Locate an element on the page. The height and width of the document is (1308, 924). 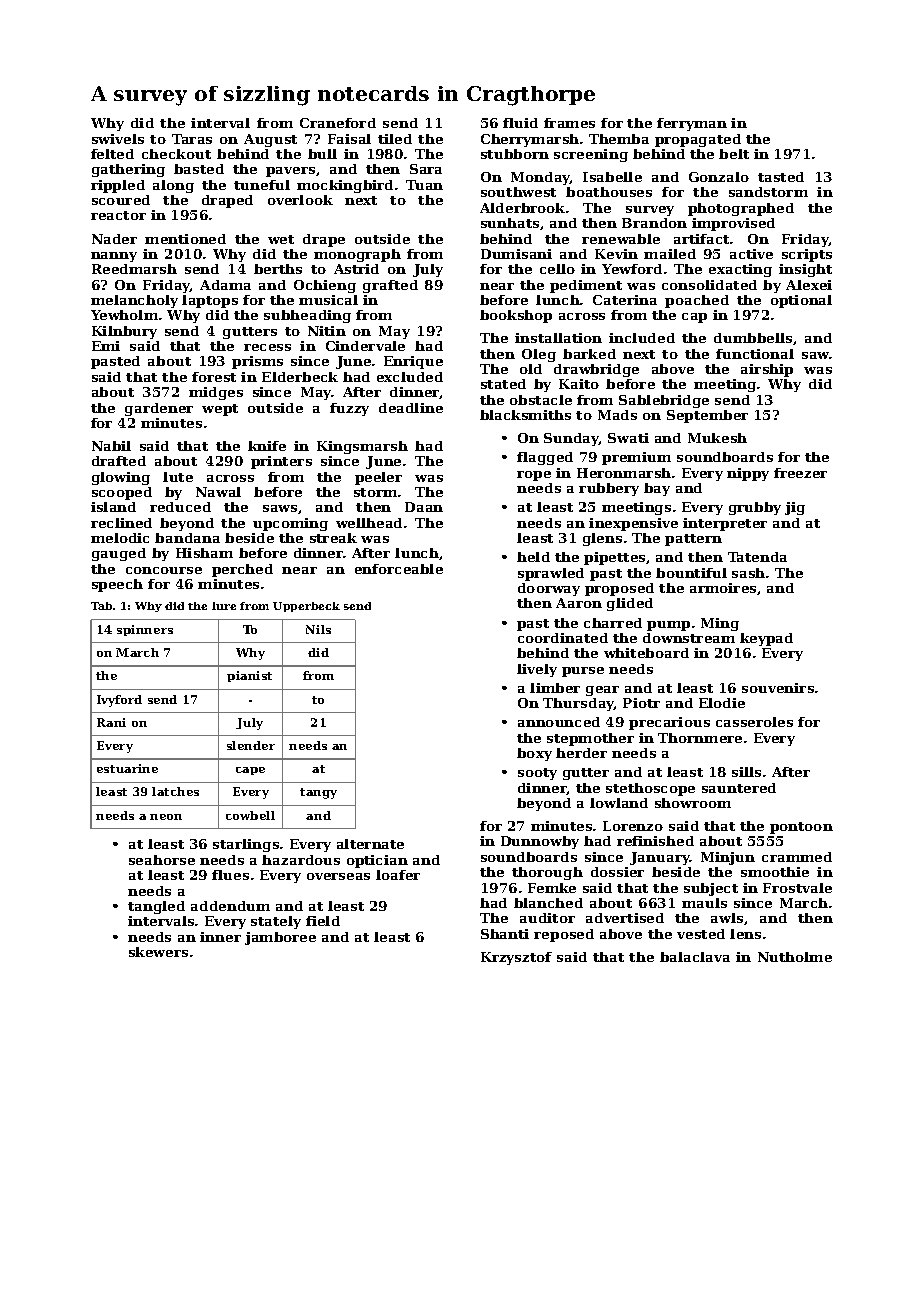
Dunnowby is located at coordinates (540, 842).
